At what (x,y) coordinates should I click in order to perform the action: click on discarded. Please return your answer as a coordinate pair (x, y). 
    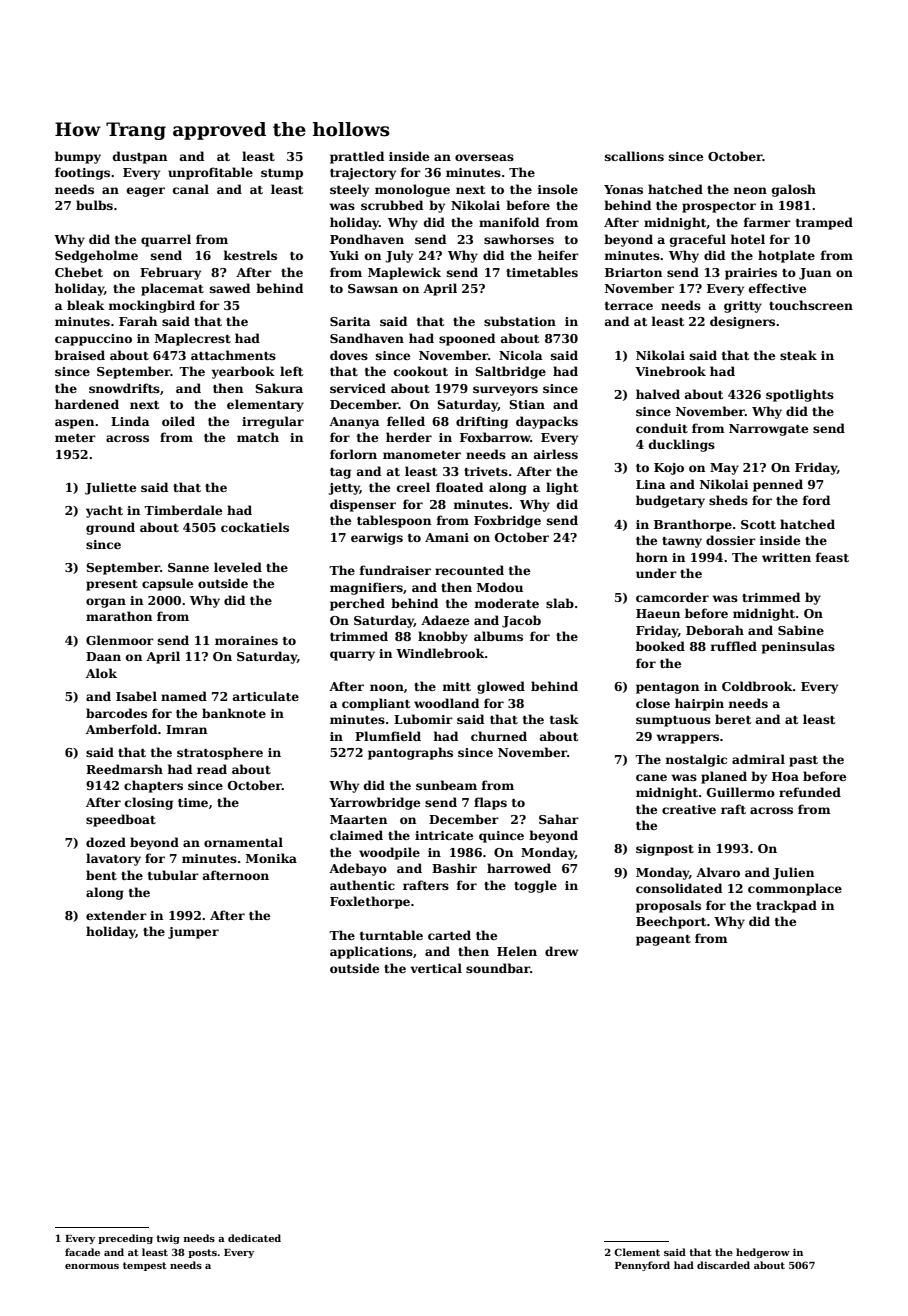
    Looking at the image, I should click on (723, 1265).
